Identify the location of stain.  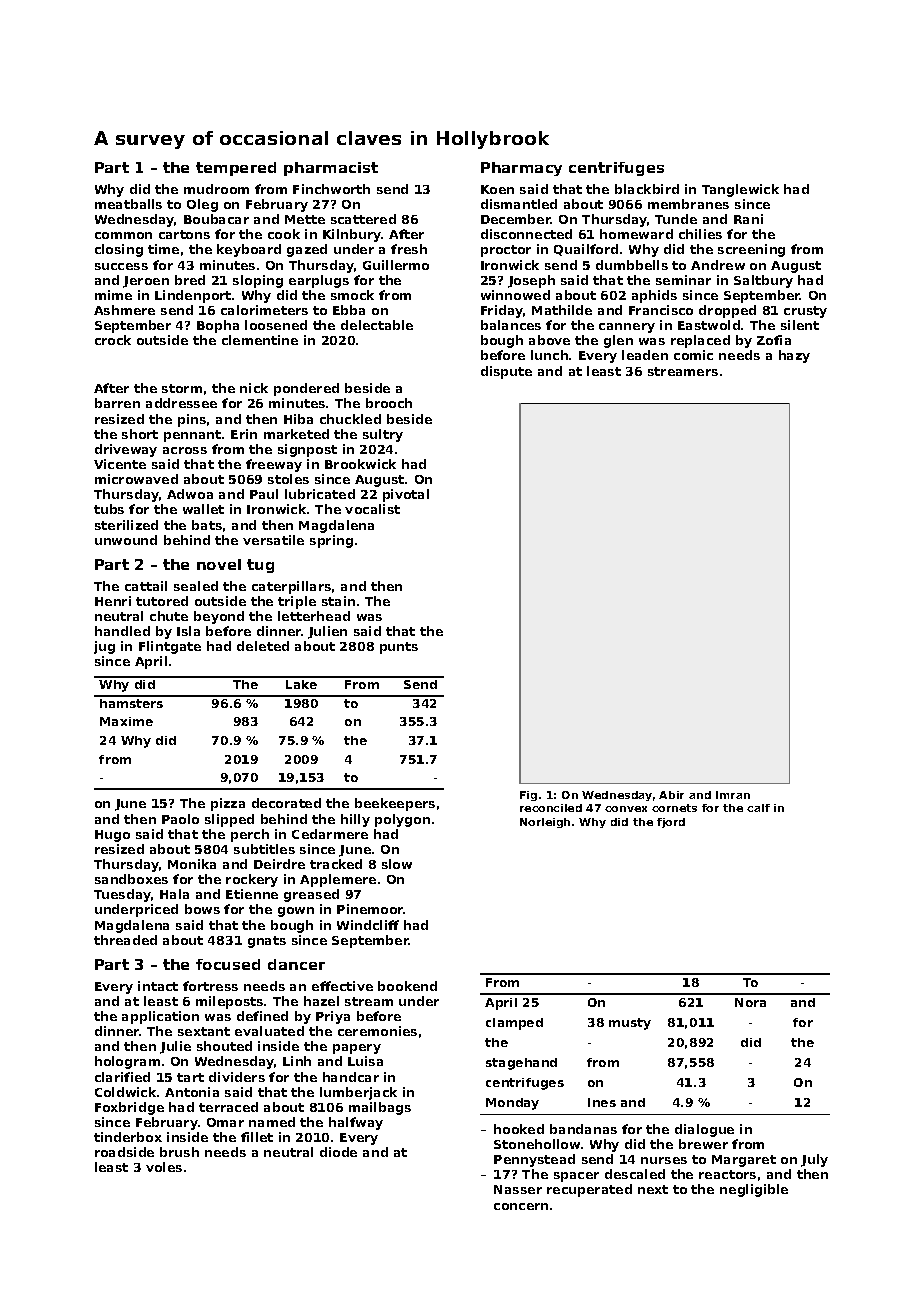
(338, 601).
